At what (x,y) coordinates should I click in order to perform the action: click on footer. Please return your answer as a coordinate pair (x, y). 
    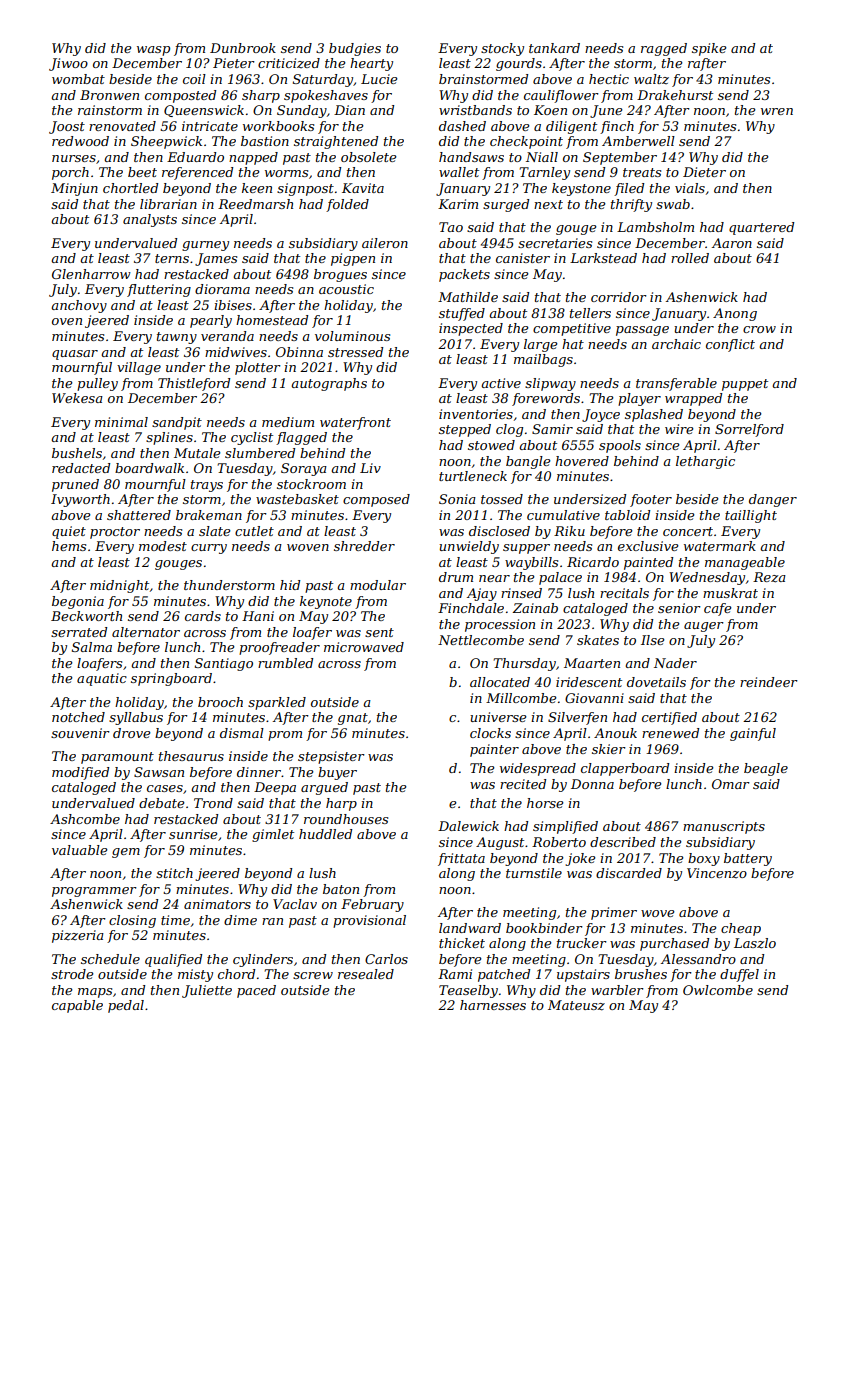
    Looking at the image, I should click on (651, 500).
